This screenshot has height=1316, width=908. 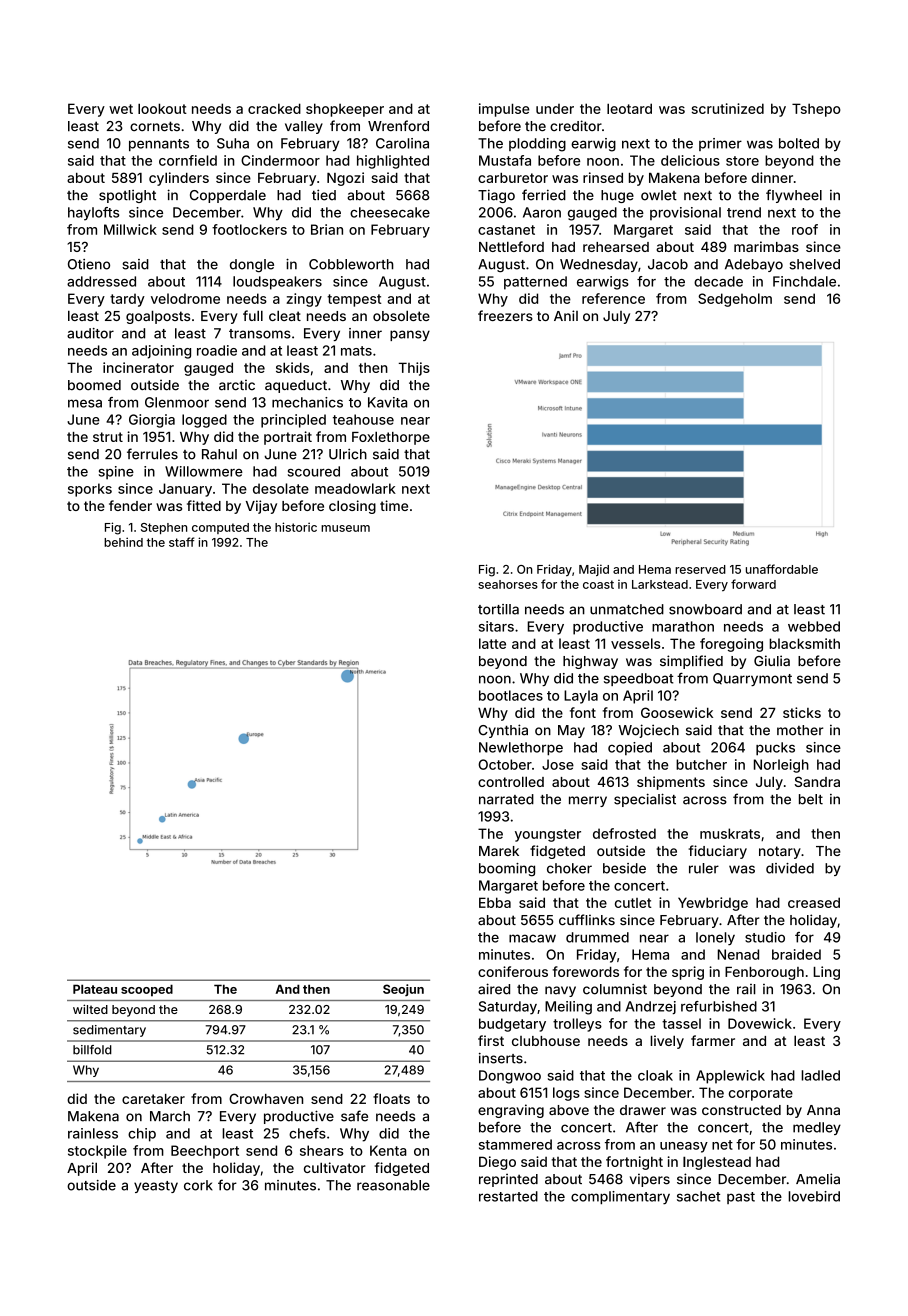 I want to click on zingy, so click(x=304, y=300).
